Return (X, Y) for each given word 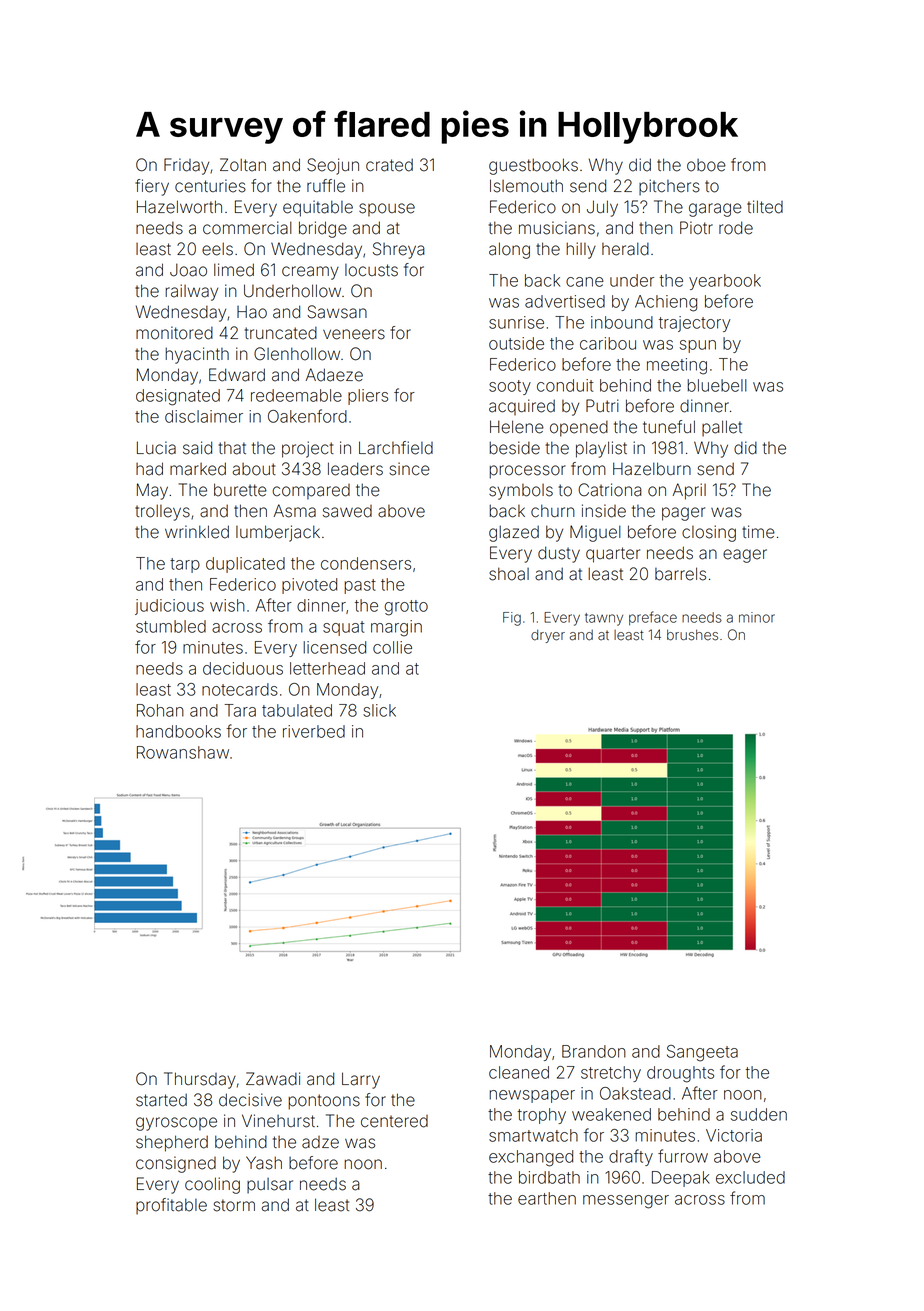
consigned (176, 1164)
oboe (706, 165)
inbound (622, 322)
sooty (510, 387)
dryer (548, 636)
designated (178, 397)
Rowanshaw (183, 752)
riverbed (314, 731)
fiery (152, 187)
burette (240, 490)
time (758, 532)
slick (379, 710)
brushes (692, 635)
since (409, 469)
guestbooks (533, 166)
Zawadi (273, 1079)
